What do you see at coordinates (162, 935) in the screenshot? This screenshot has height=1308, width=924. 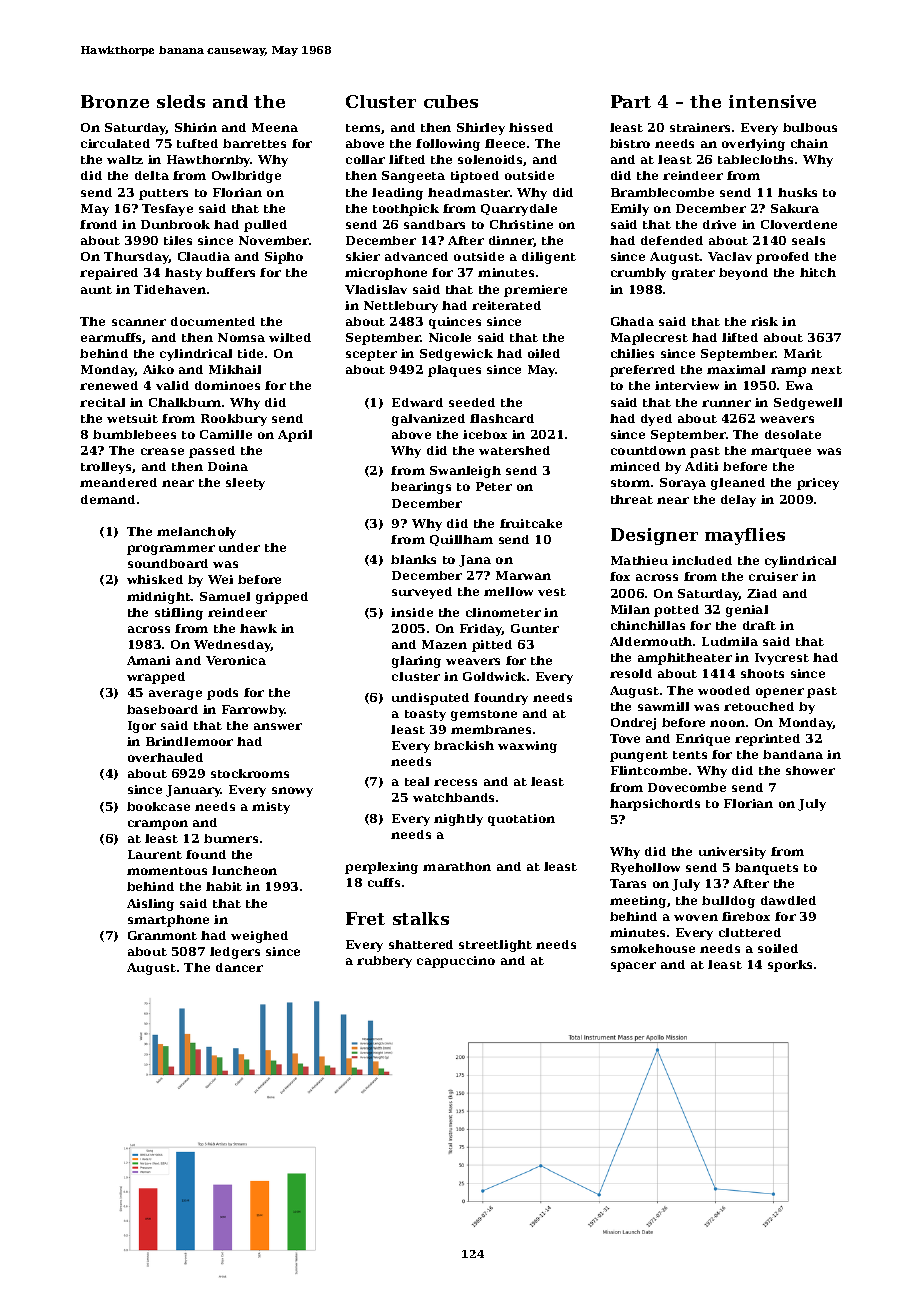 I see `Granmont` at bounding box center [162, 935].
